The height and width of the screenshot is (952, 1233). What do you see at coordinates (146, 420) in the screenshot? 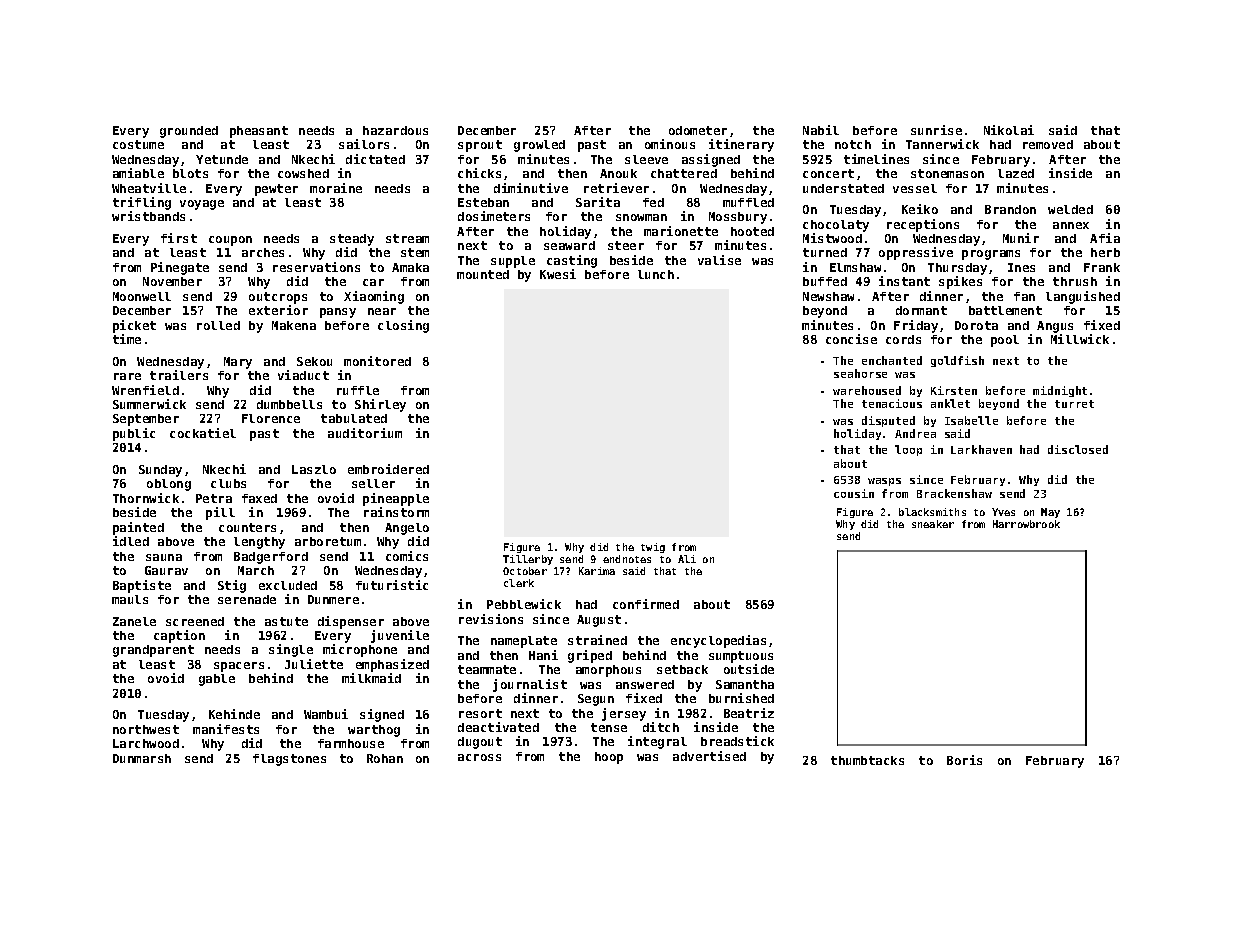
I see `September` at bounding box center [146, 420].
